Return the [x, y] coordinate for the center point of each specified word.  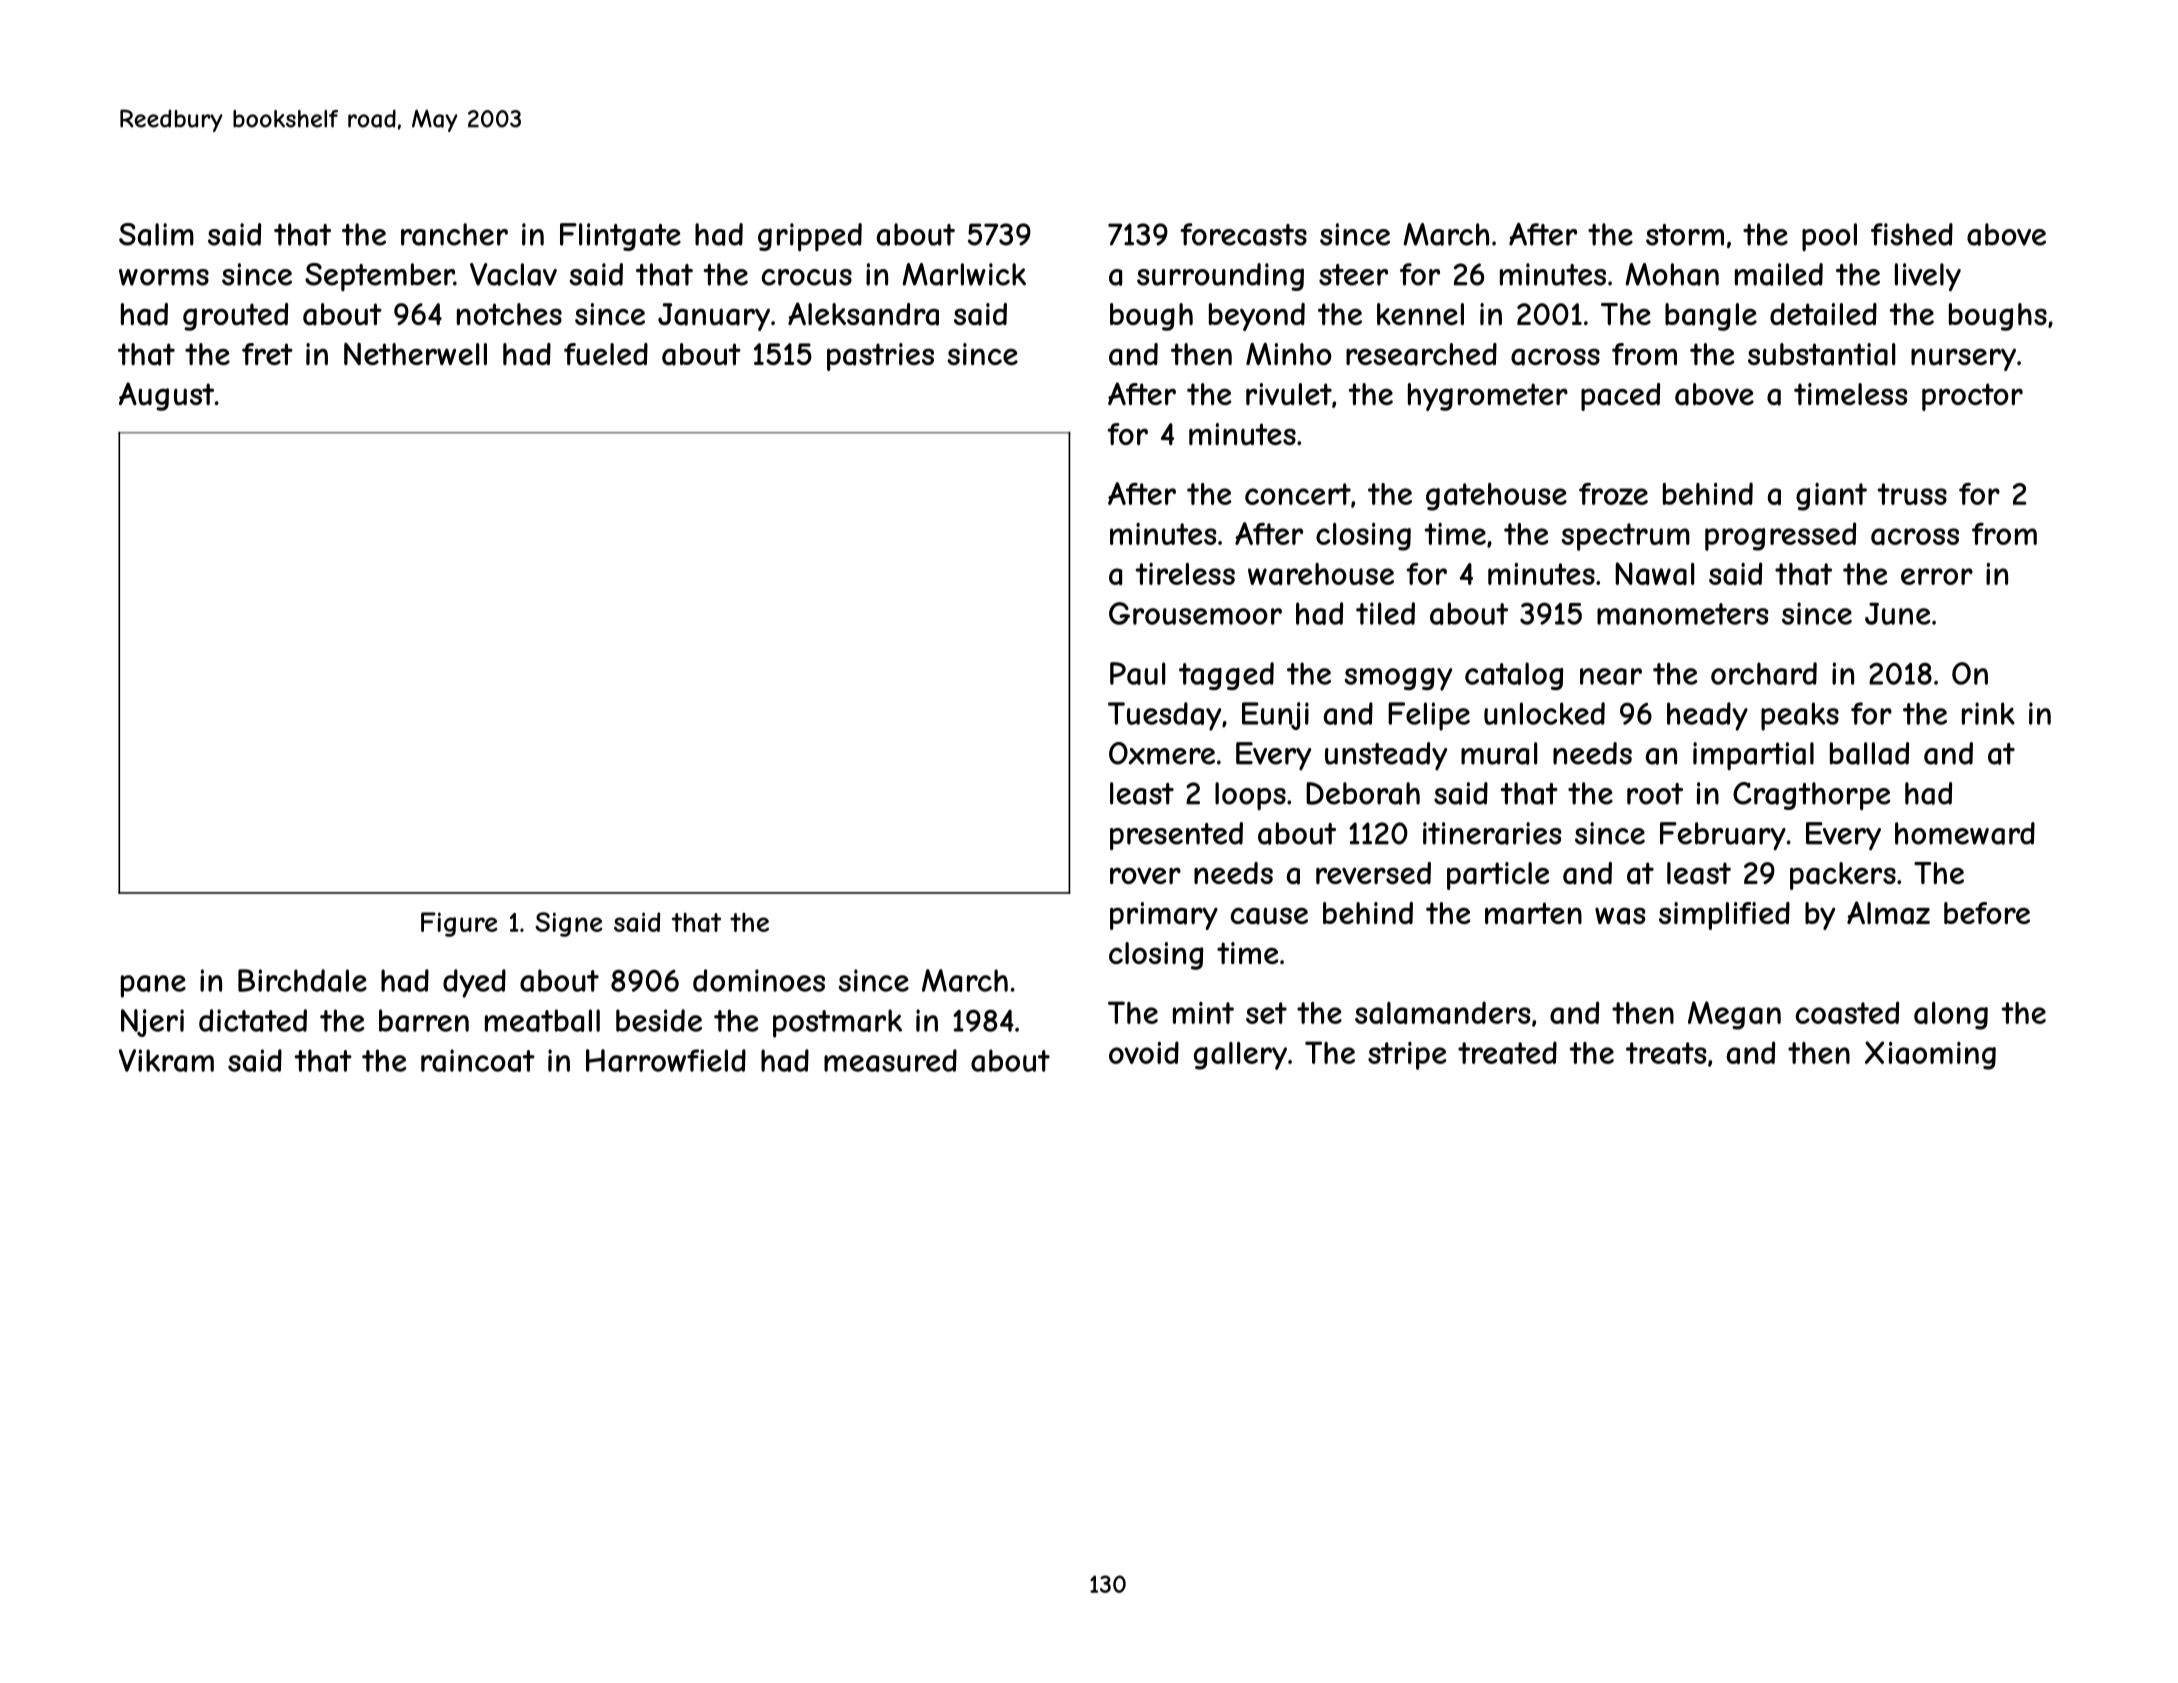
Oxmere [1162, 753]
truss [1912, 494]
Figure [459, 924]
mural [1499, 753]
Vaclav [513, 274]
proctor [1972, 397]
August [166, 396]
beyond [1257, 317]
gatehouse [1496, 497]
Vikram [166, 1060]
